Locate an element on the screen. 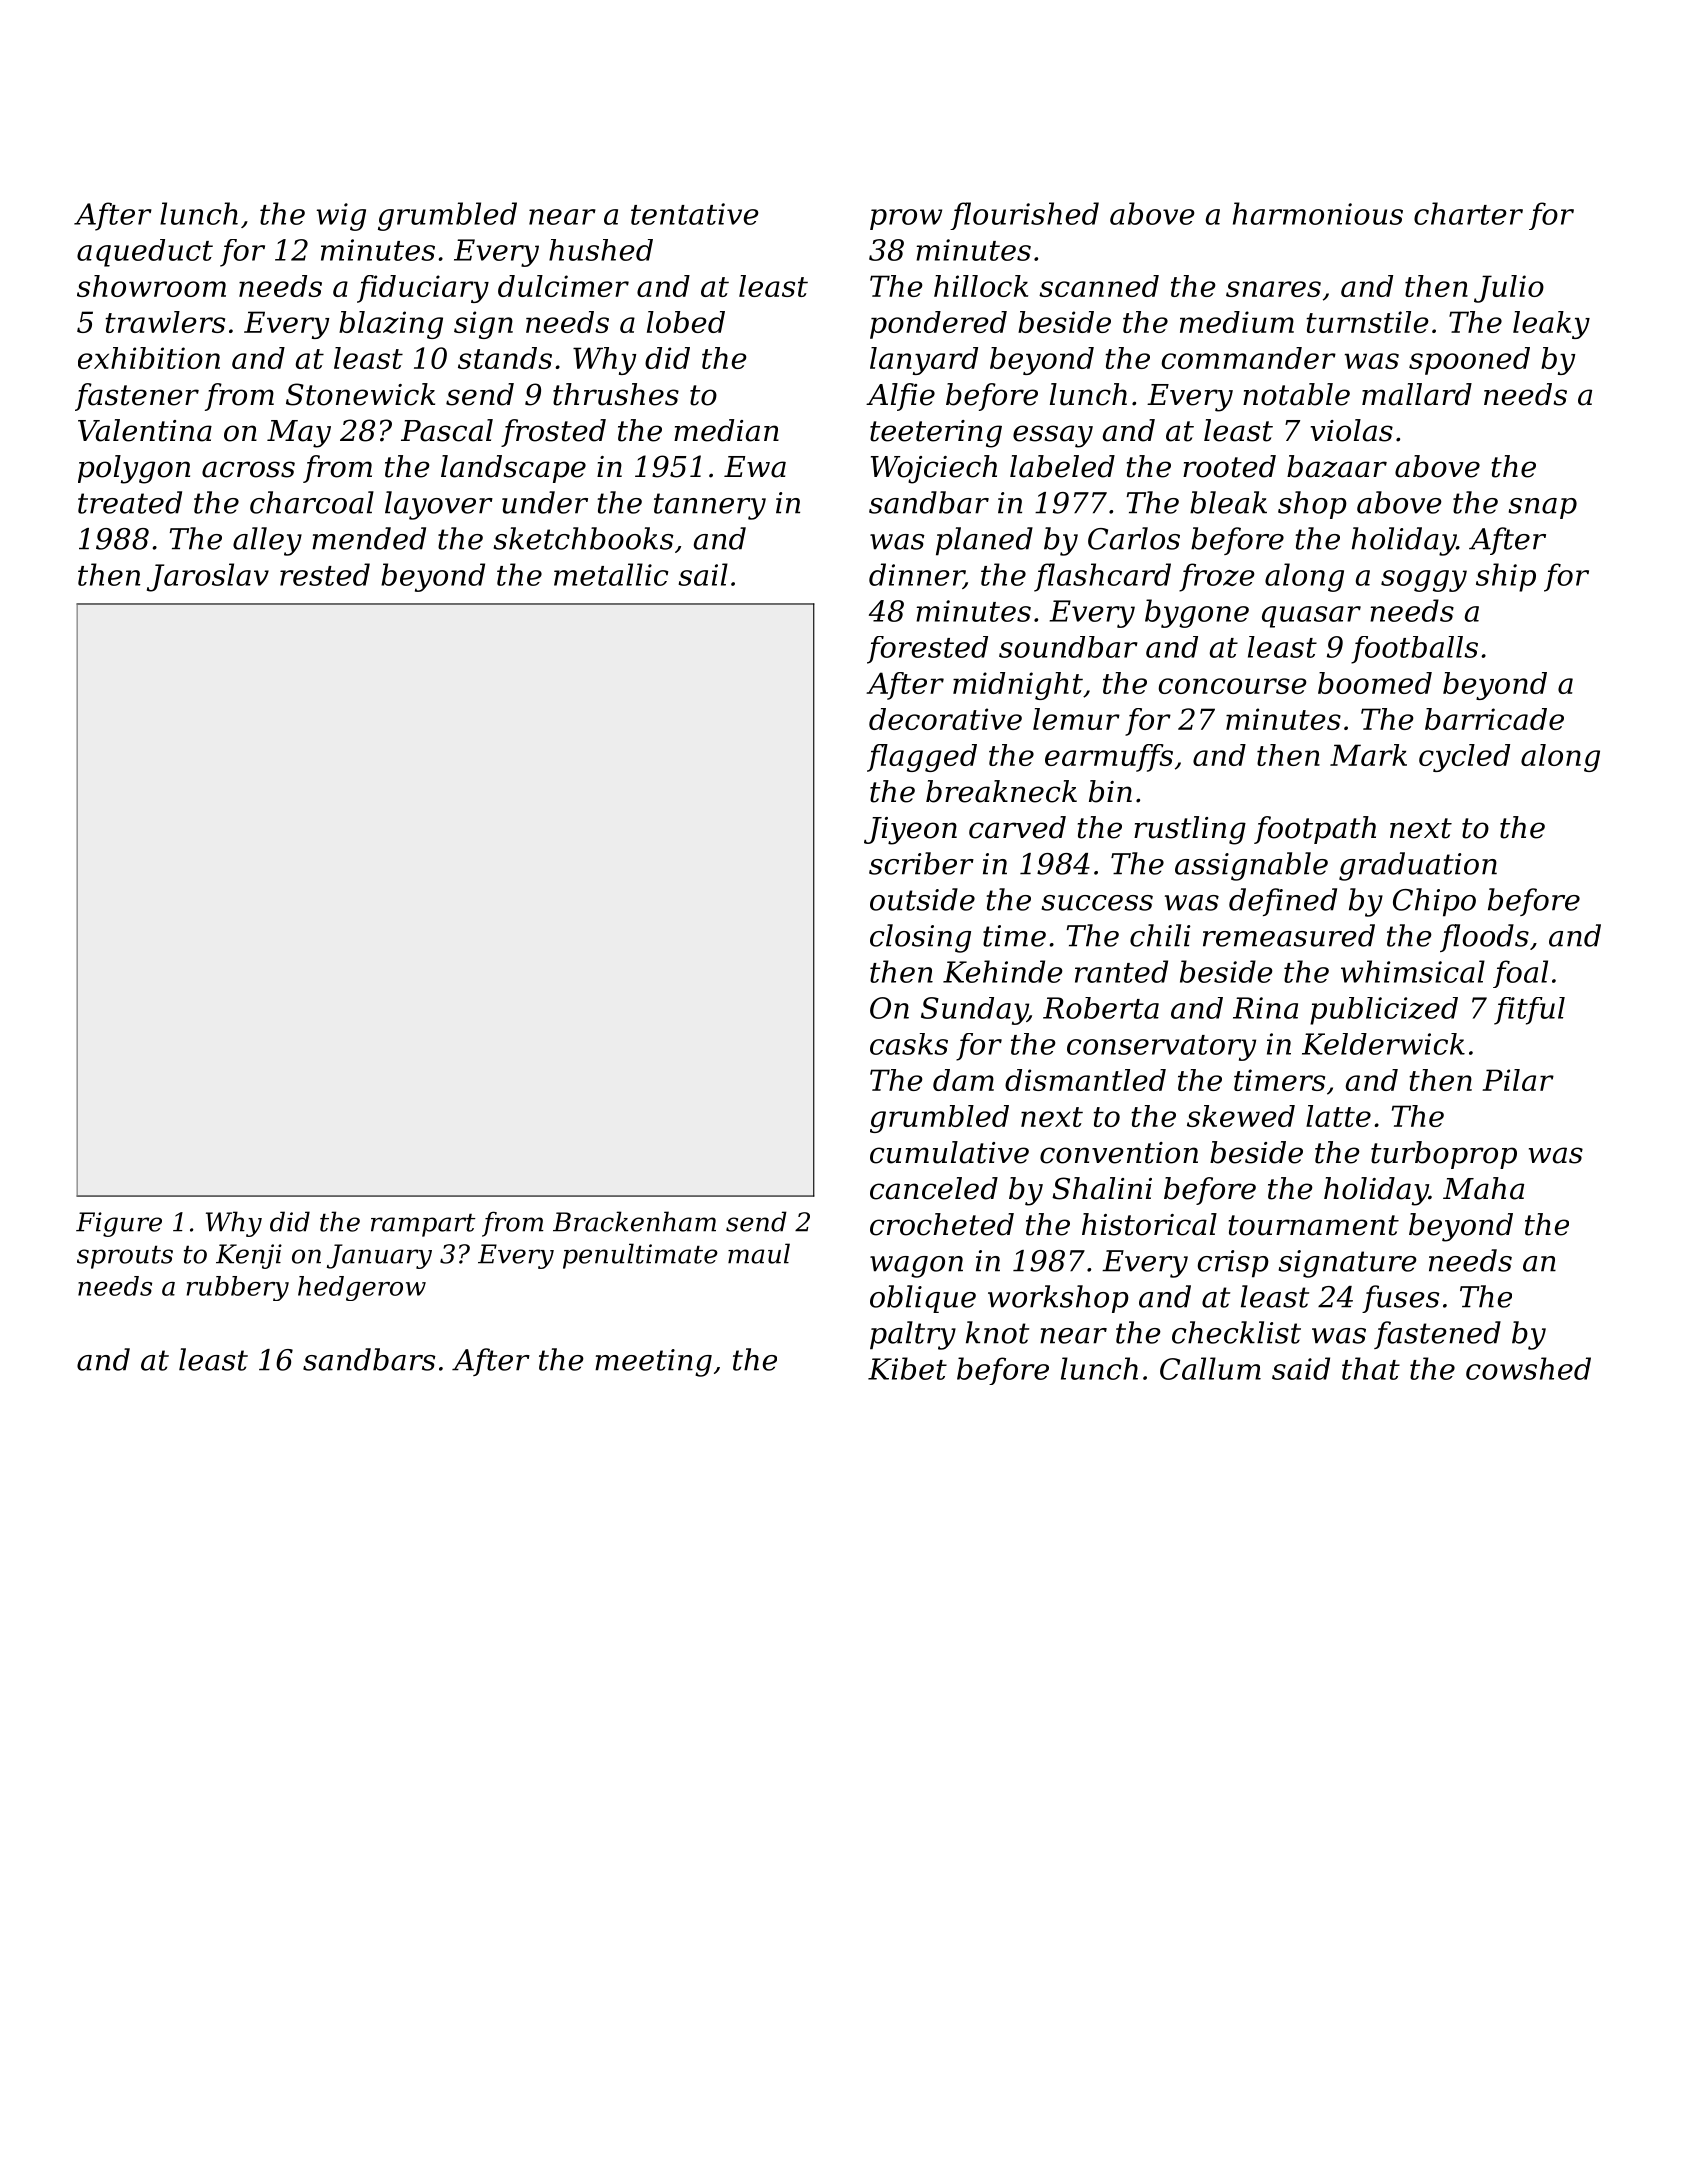  Jaroslav is located at coordinates (208, 577).
